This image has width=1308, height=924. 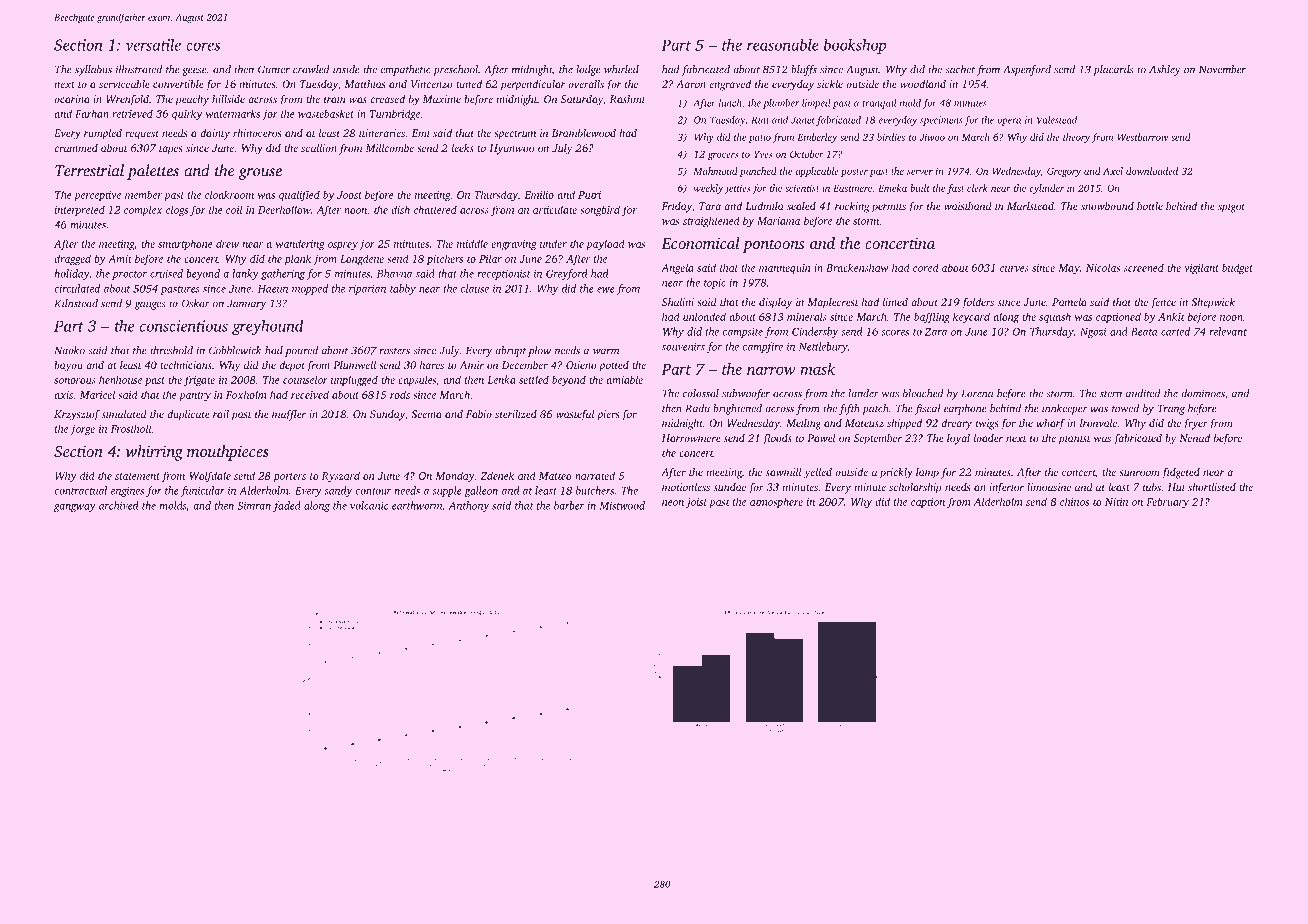 I want to click on inside, so click(x=346, y=69).
